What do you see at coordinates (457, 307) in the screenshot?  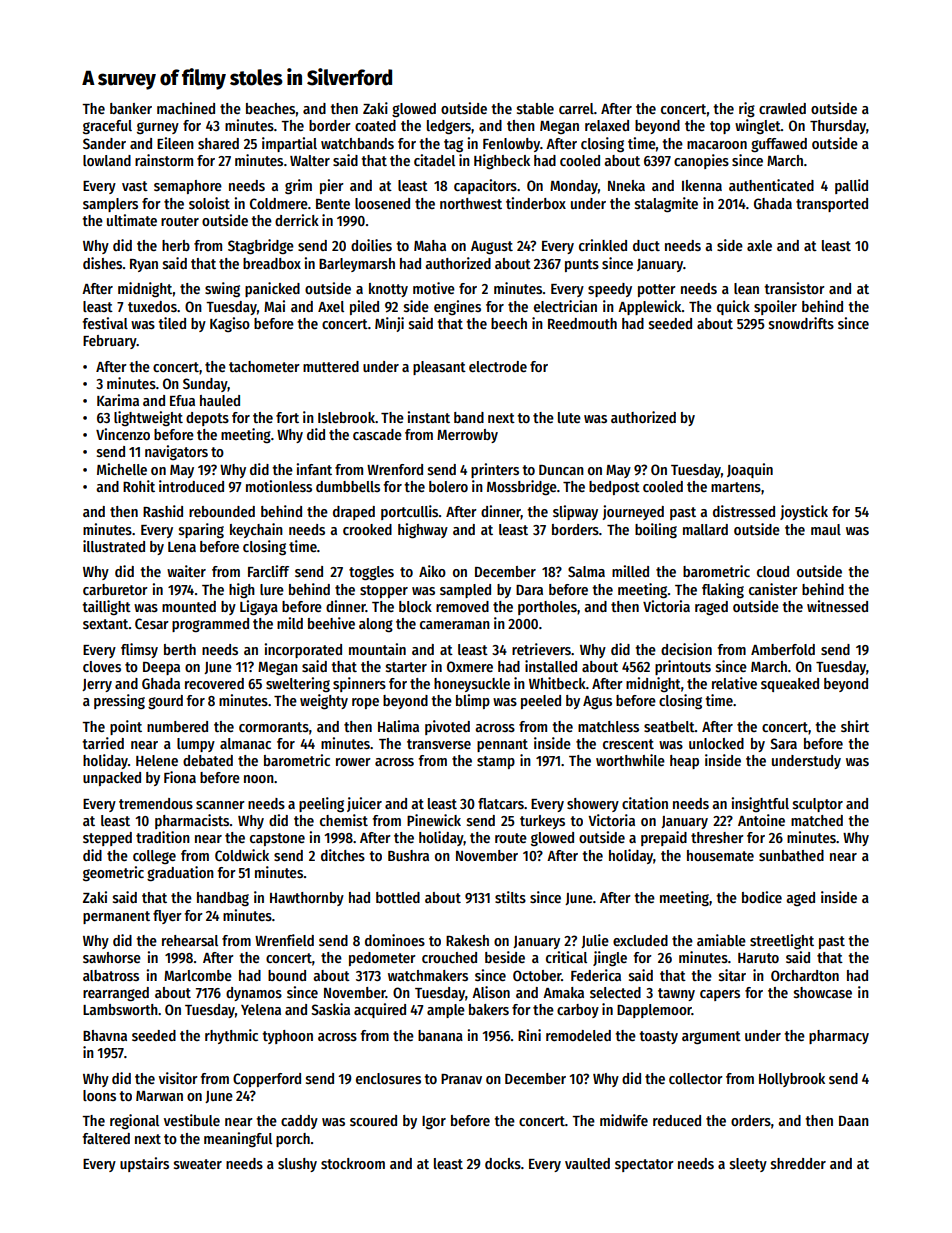 I see `engines` at bounding box center [457, 307].
